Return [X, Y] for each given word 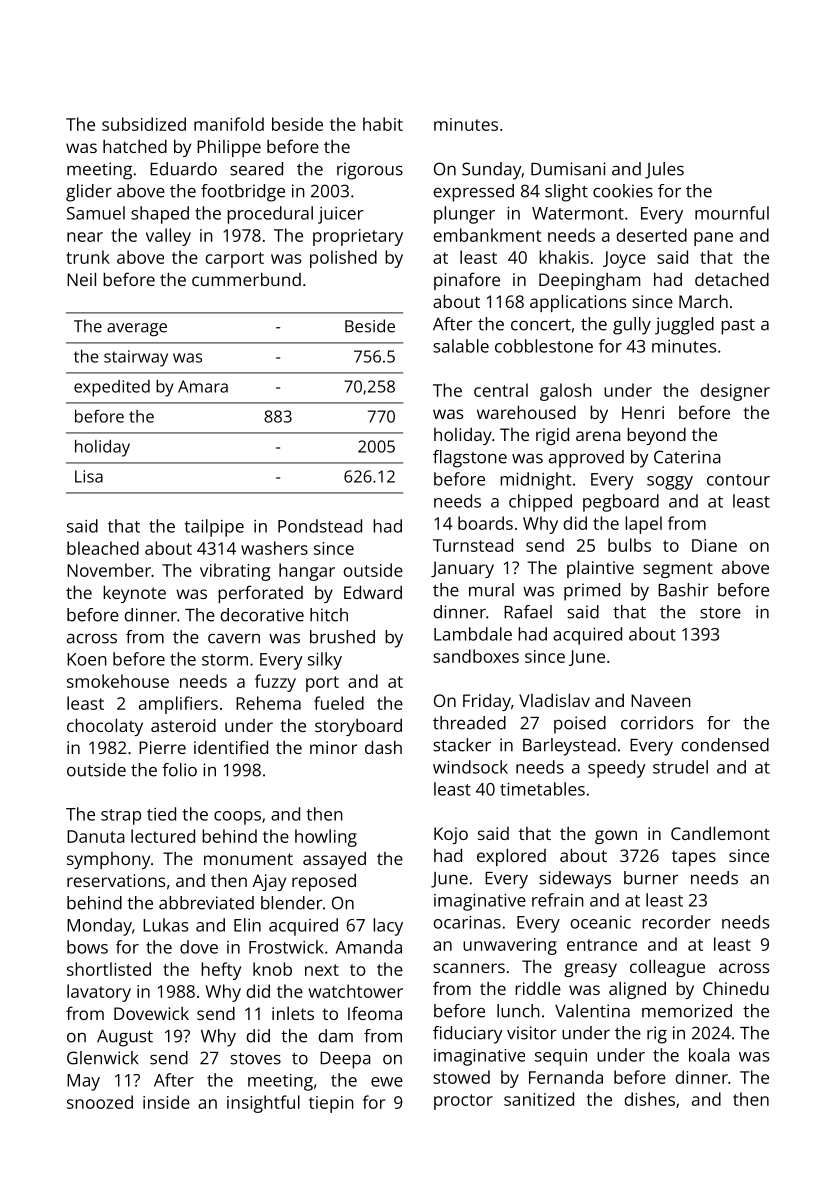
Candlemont [720, 833]
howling [326, 838]
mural [491, 590]
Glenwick [102, 1058]
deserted [651, 235]
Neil [81, 279]
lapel [643, 525]
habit [383, 124]
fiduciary [468, 1035]
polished [343, 259]
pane [713, 239]
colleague [667, 968]
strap [121, 817]
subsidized [144, 124]
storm [225, 660]
